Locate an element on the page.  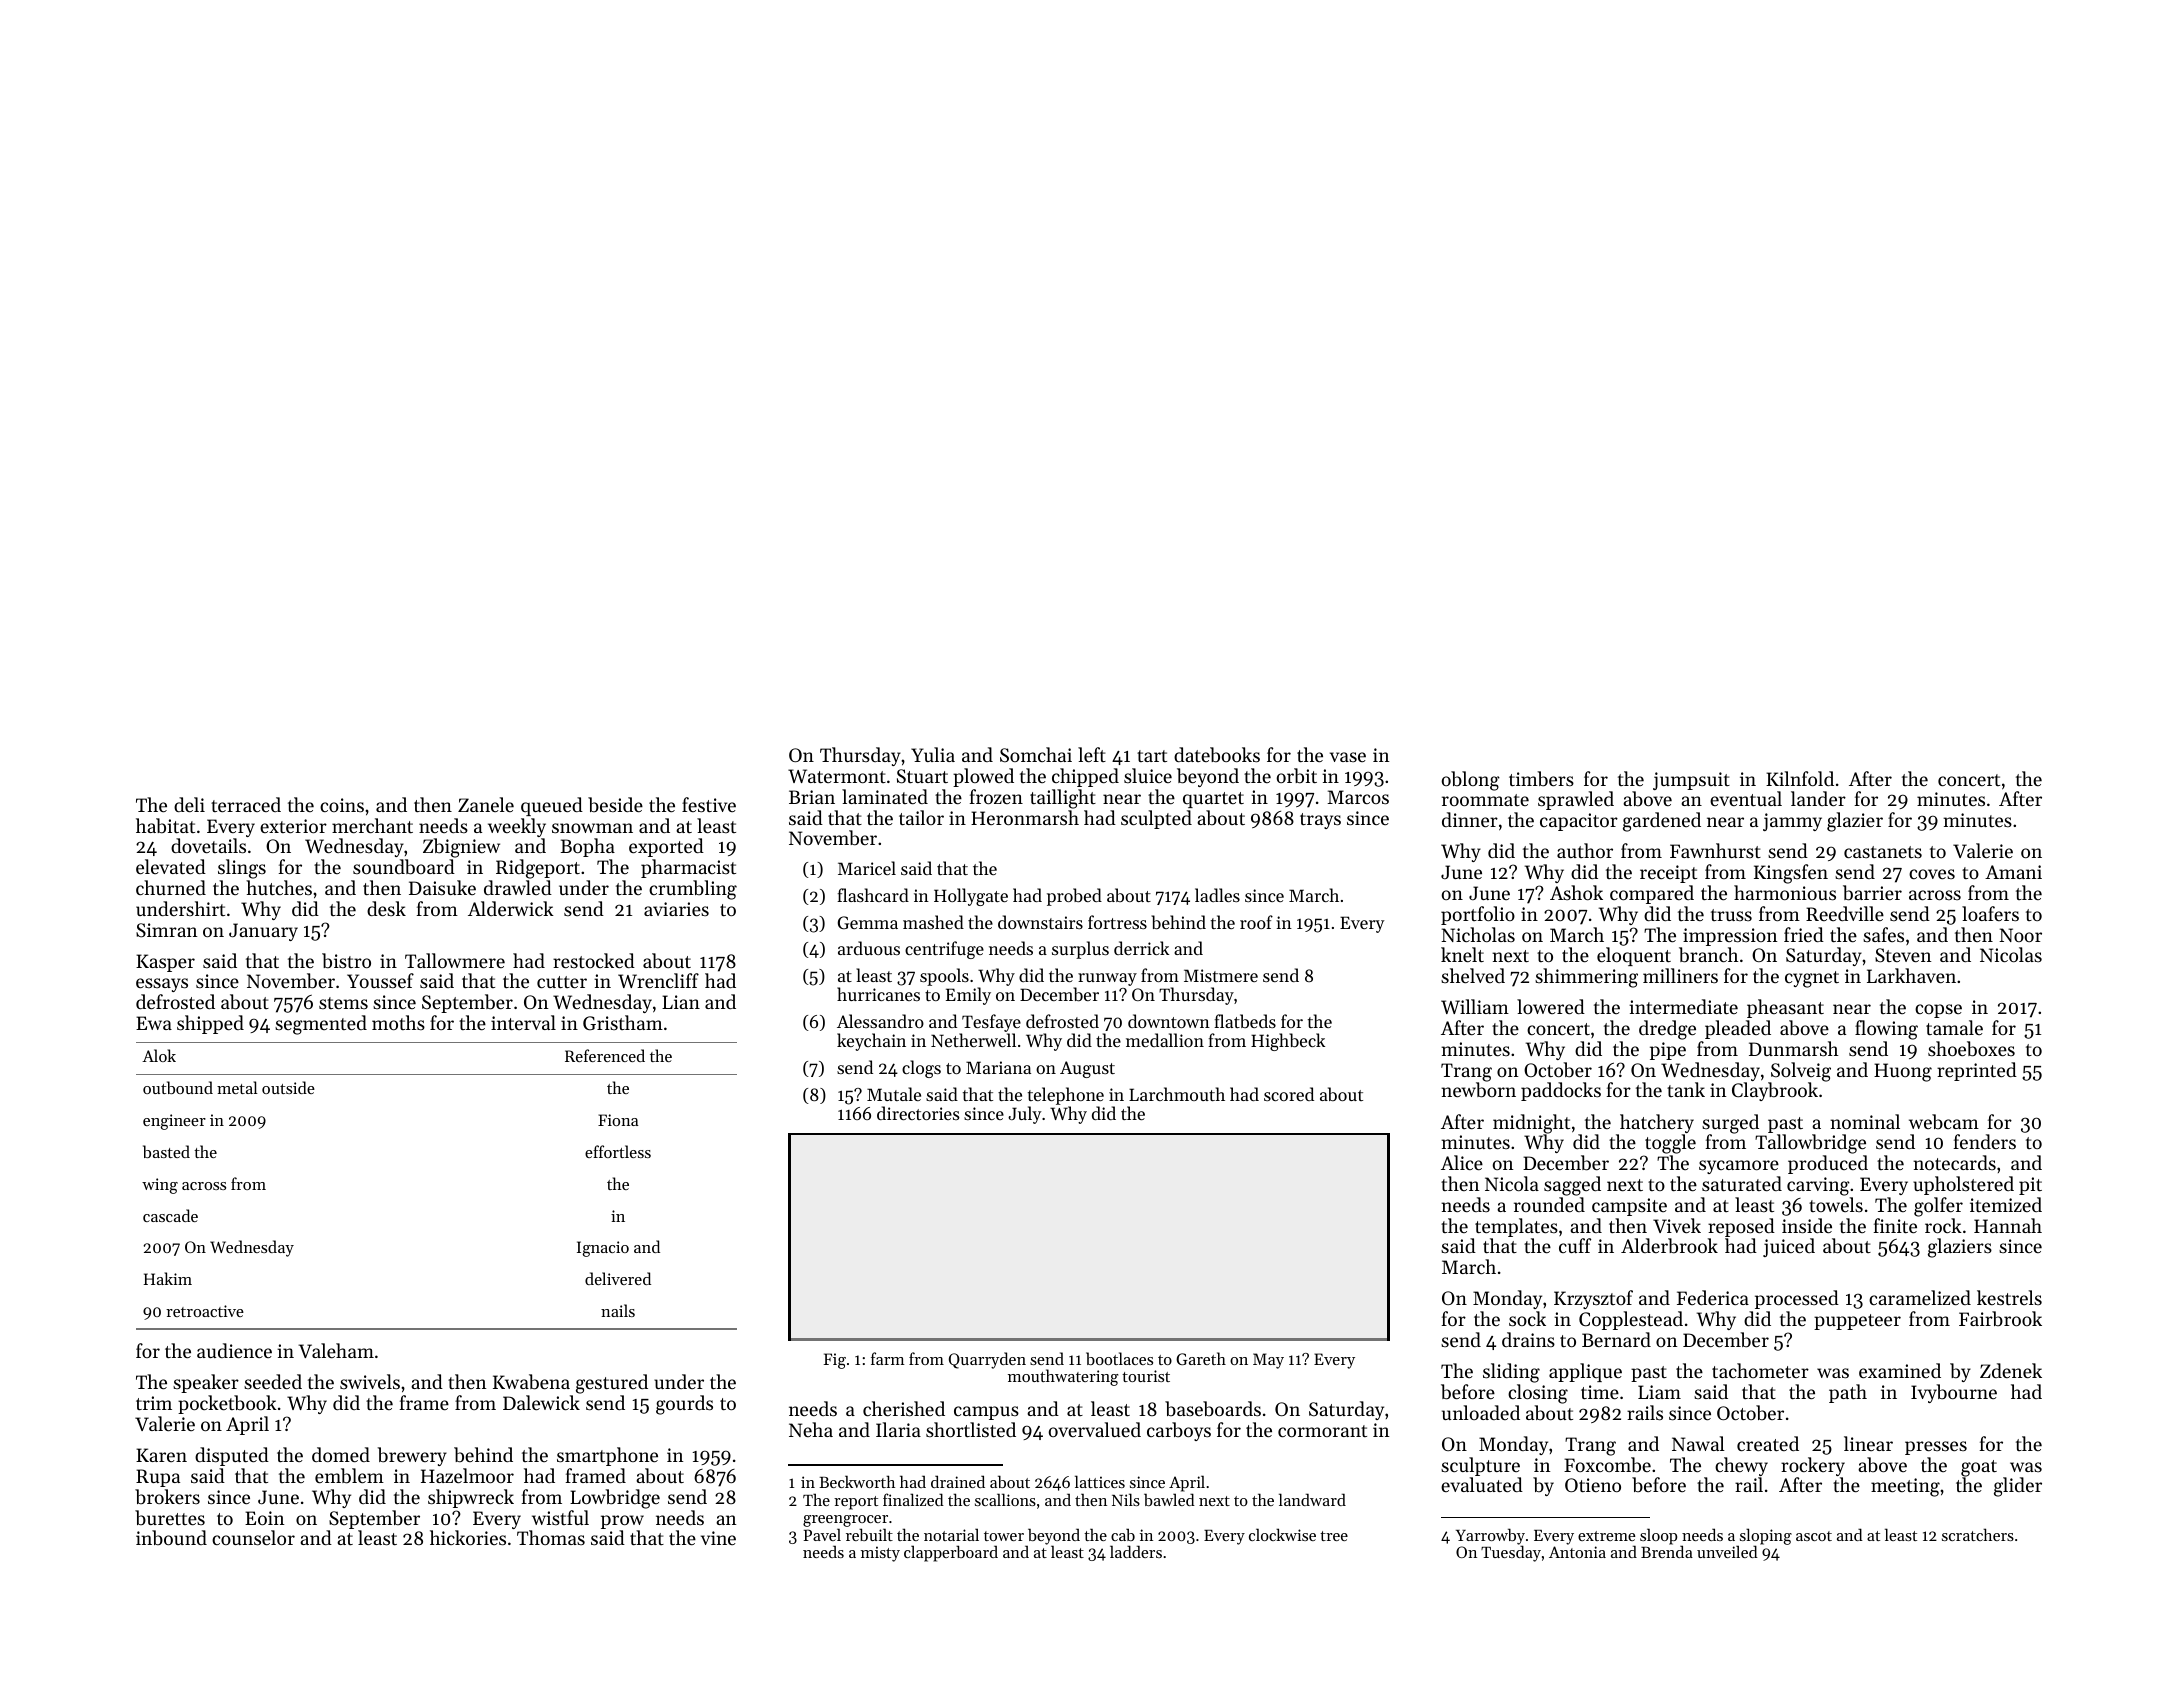
jumpsuit is located at coordinates (1691, 781).
